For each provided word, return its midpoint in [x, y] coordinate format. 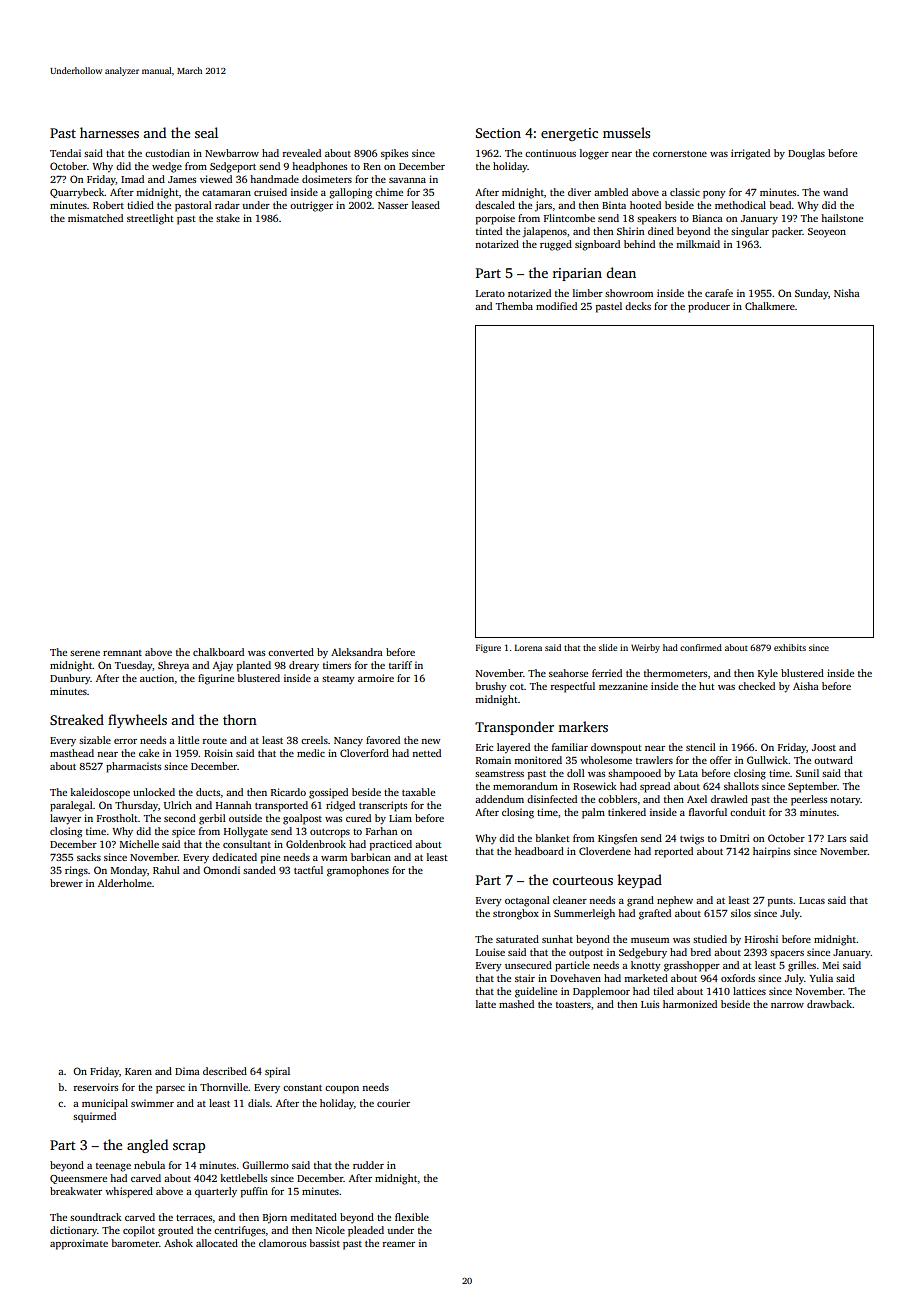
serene [85, 653]
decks [638, 306]
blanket [552, 838]
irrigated [750, 154]
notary [845, 801]
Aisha [806, 686]
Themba [514, 306]
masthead [72, 753]
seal [206, 132]
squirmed [94, 1117]
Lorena [528, 648]
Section [498, 133]
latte [486, 1004]
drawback [829, 1004]
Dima [187, 1071]
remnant [122, 653]
